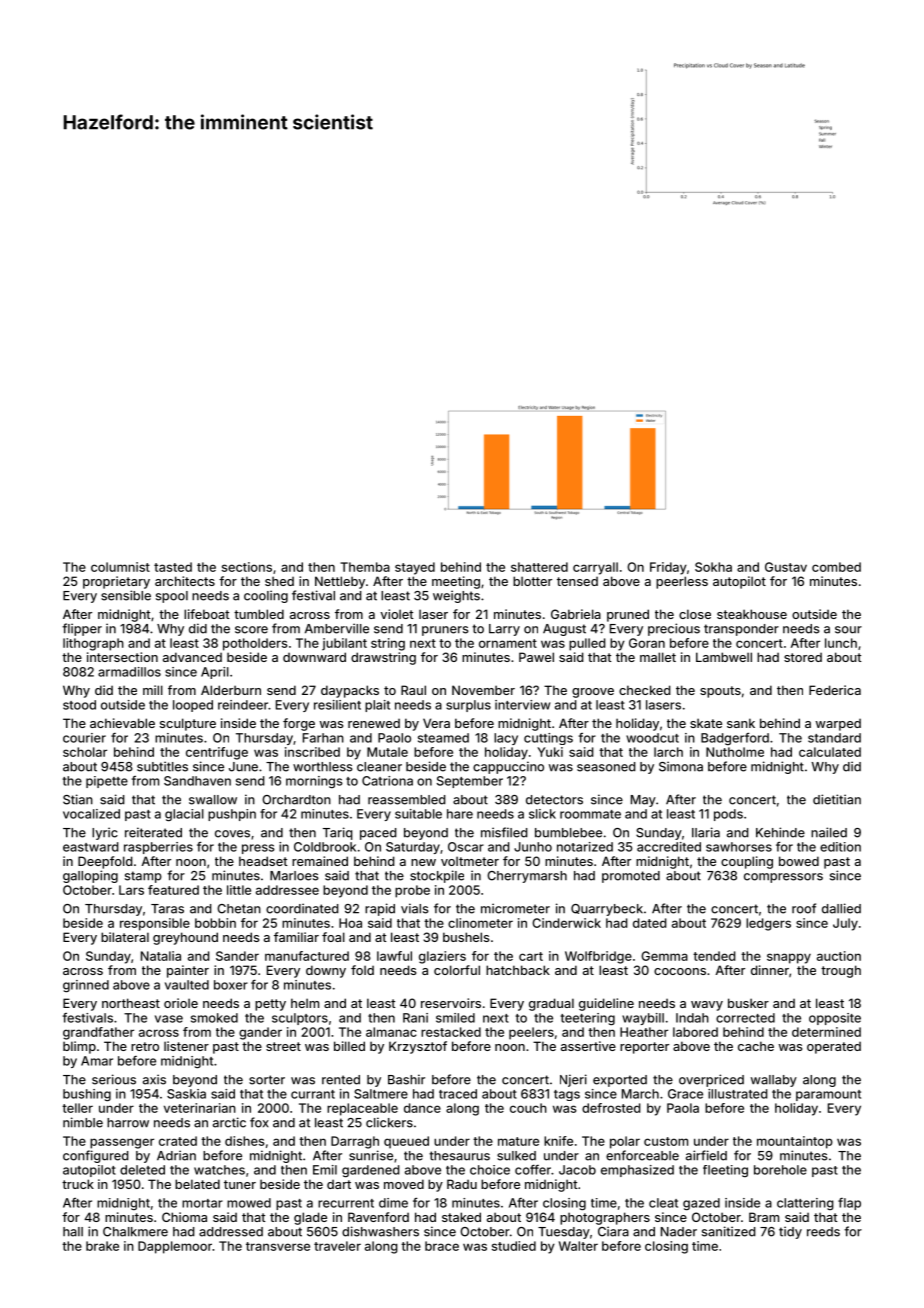  I want to click on weights, so click(456, 596).
